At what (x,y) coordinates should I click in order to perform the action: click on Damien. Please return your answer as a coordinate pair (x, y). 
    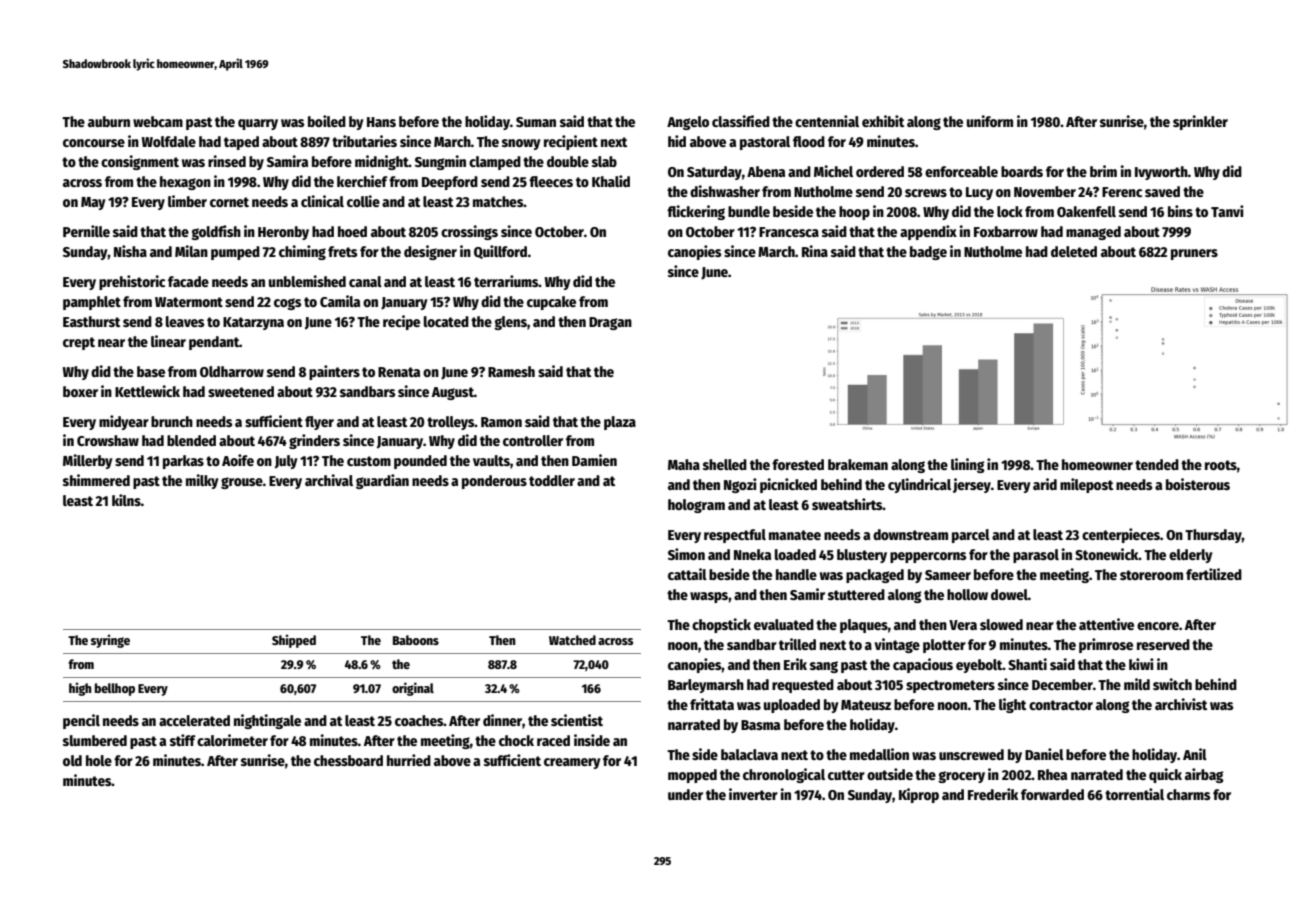
    Looking at the image, I should click on (594, 460).
